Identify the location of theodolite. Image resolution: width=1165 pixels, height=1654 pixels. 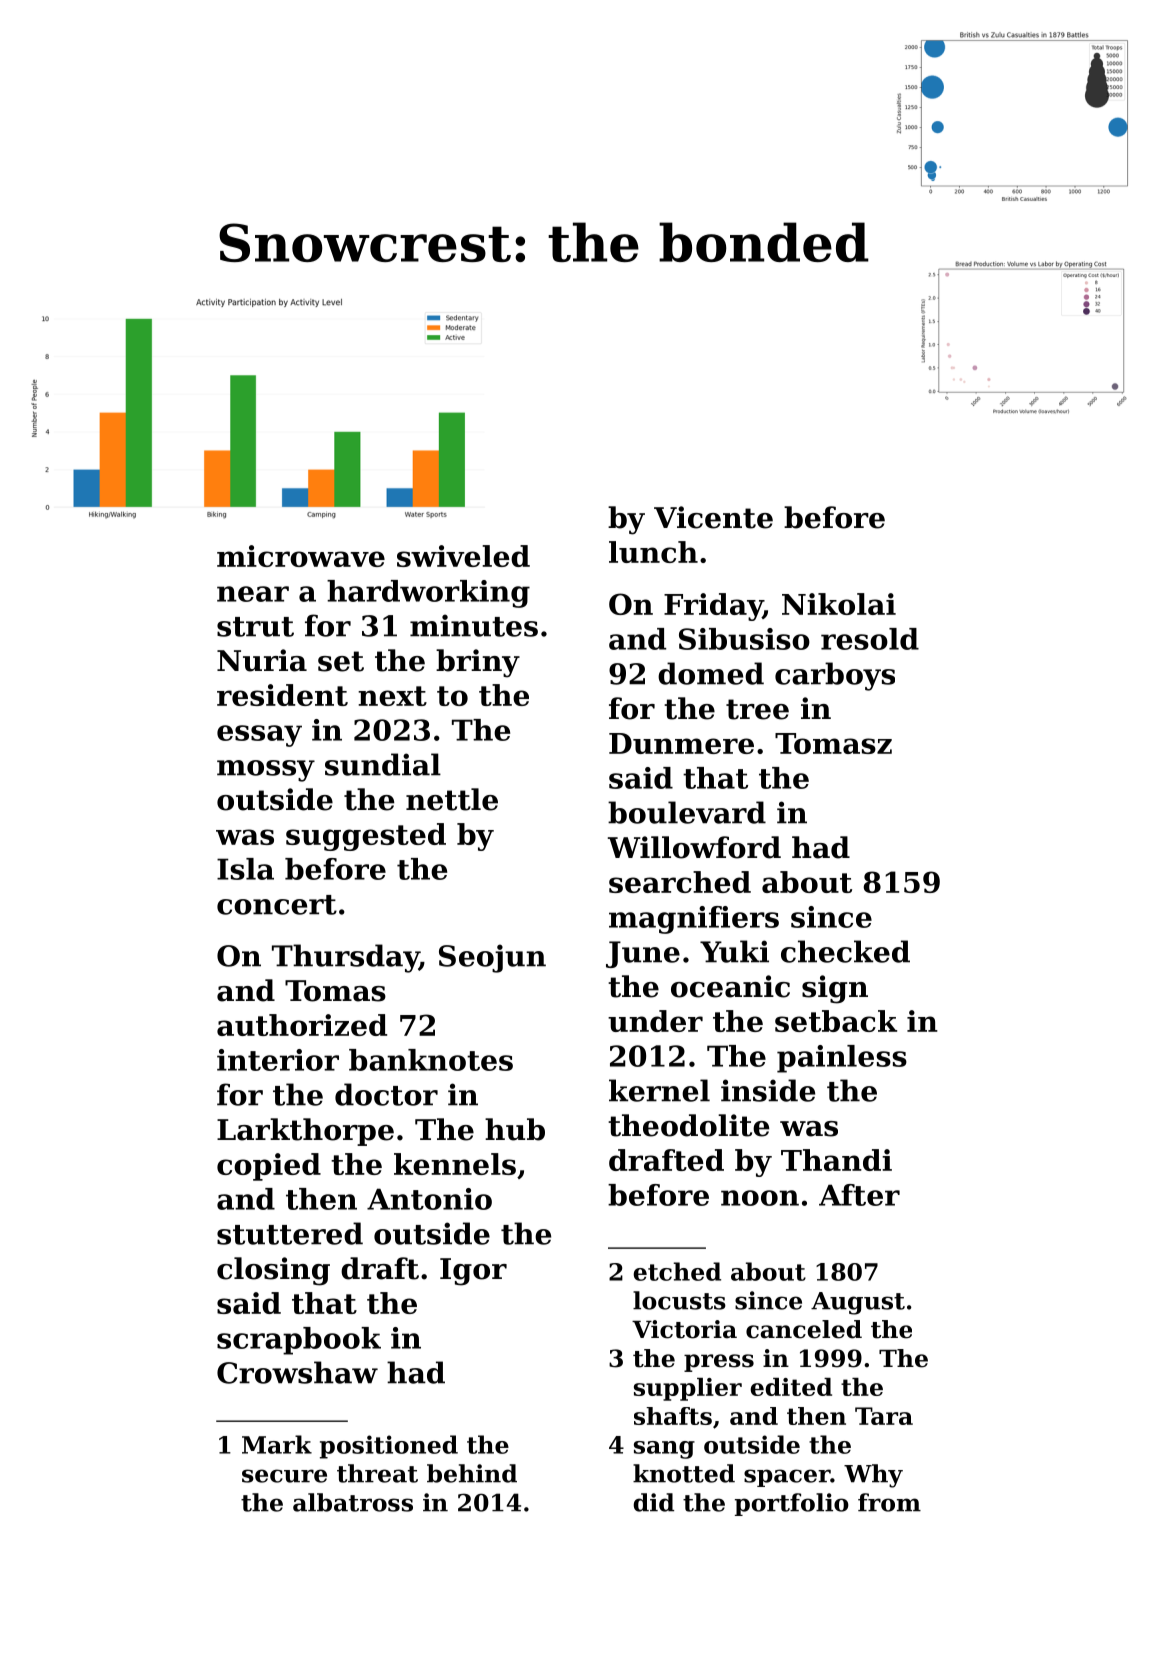
(688, 1125).
